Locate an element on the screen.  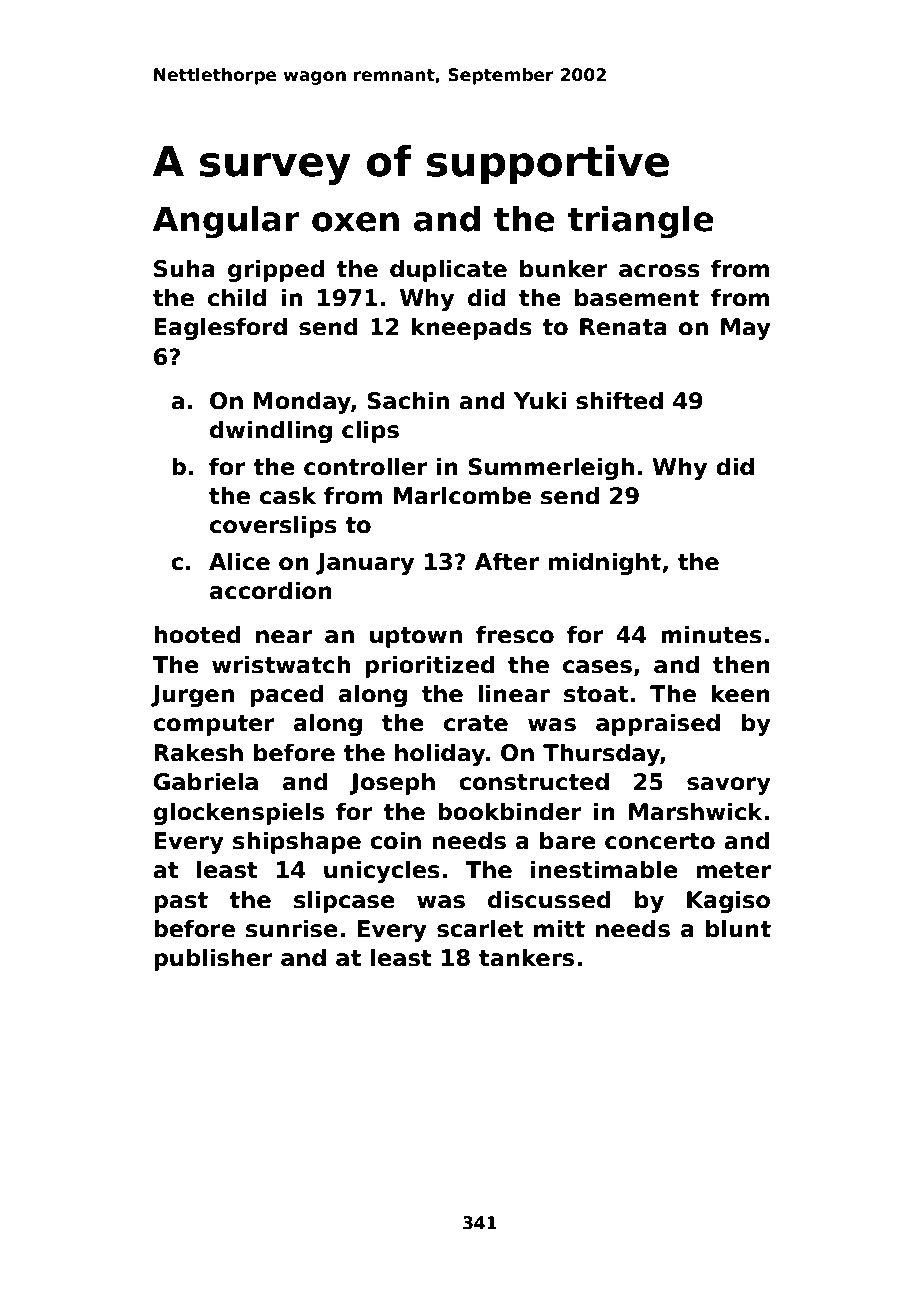
minutes is located at coordinates (711, 634).
